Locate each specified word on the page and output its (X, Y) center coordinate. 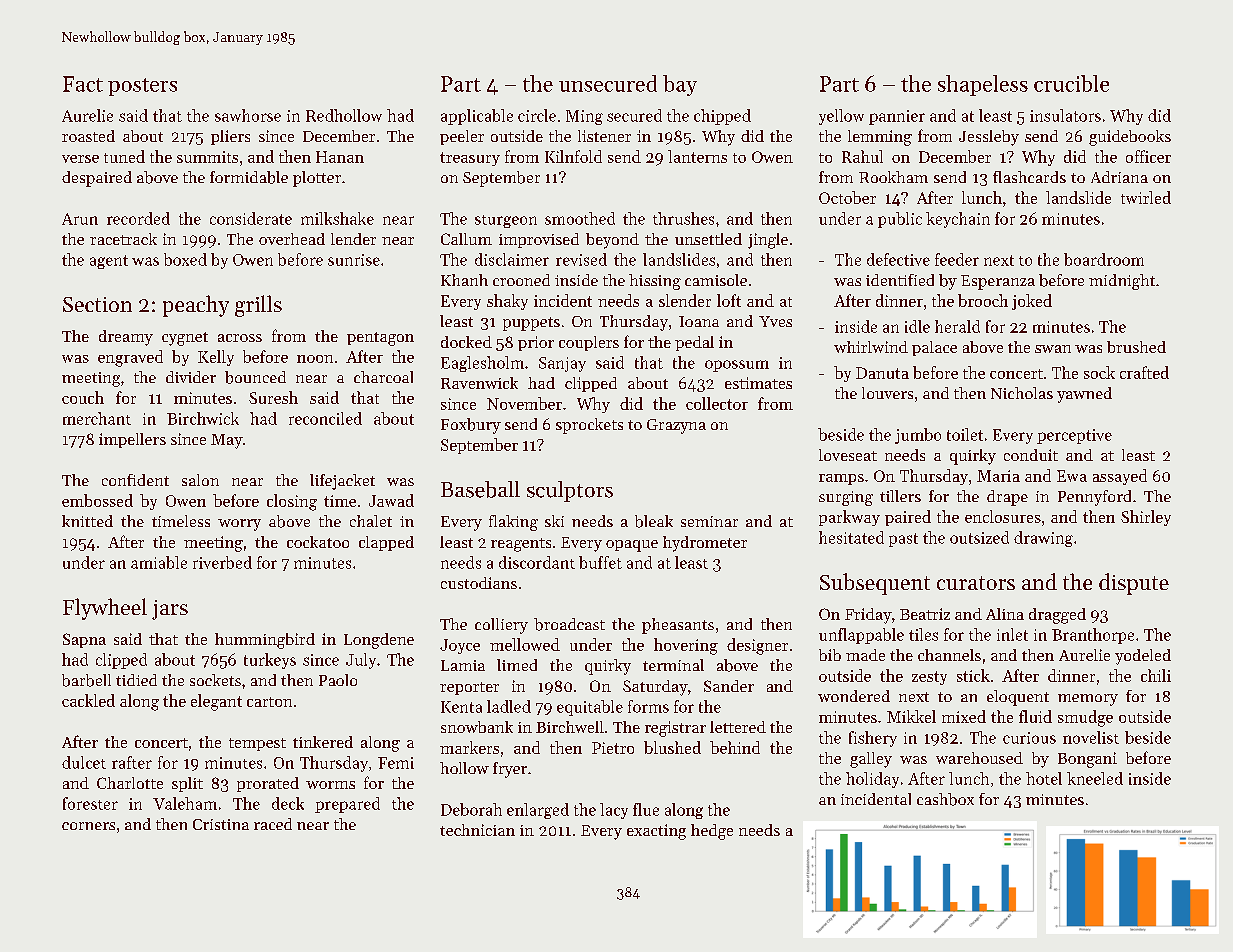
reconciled (325, 418)
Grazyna (676, 426)
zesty (929, 678)
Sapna (84, 640)
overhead (292, 239)
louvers (887, 393)
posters (142, 87)
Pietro (613, 748)
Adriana (1119, 177)
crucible (1071, 83)
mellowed (525, 644)
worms (330, 785)
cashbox (945, 799)
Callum (466, 239)
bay (680, 85)
